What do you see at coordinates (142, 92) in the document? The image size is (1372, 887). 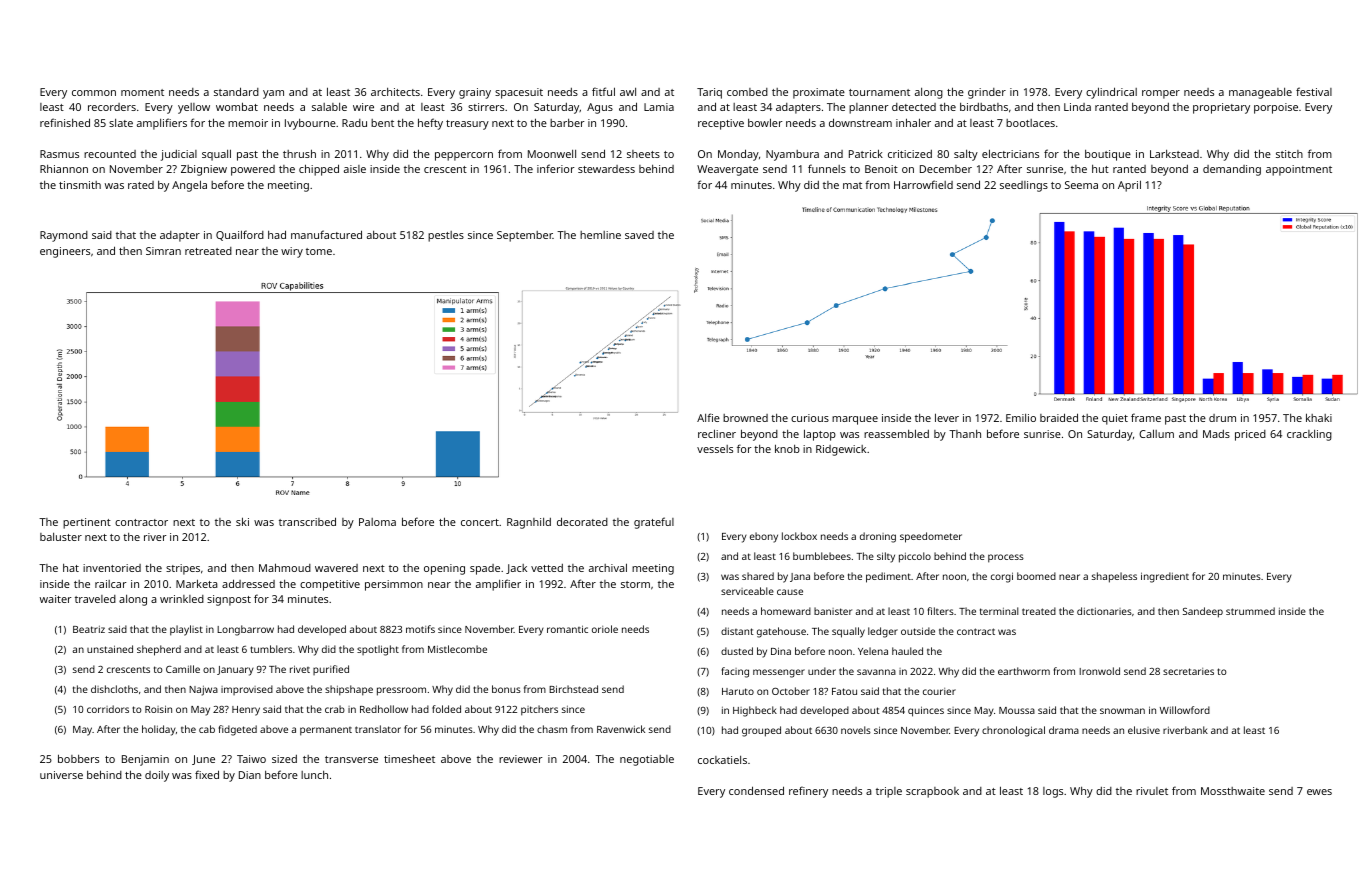 I see `moment` at bounding box center [142, 92].
